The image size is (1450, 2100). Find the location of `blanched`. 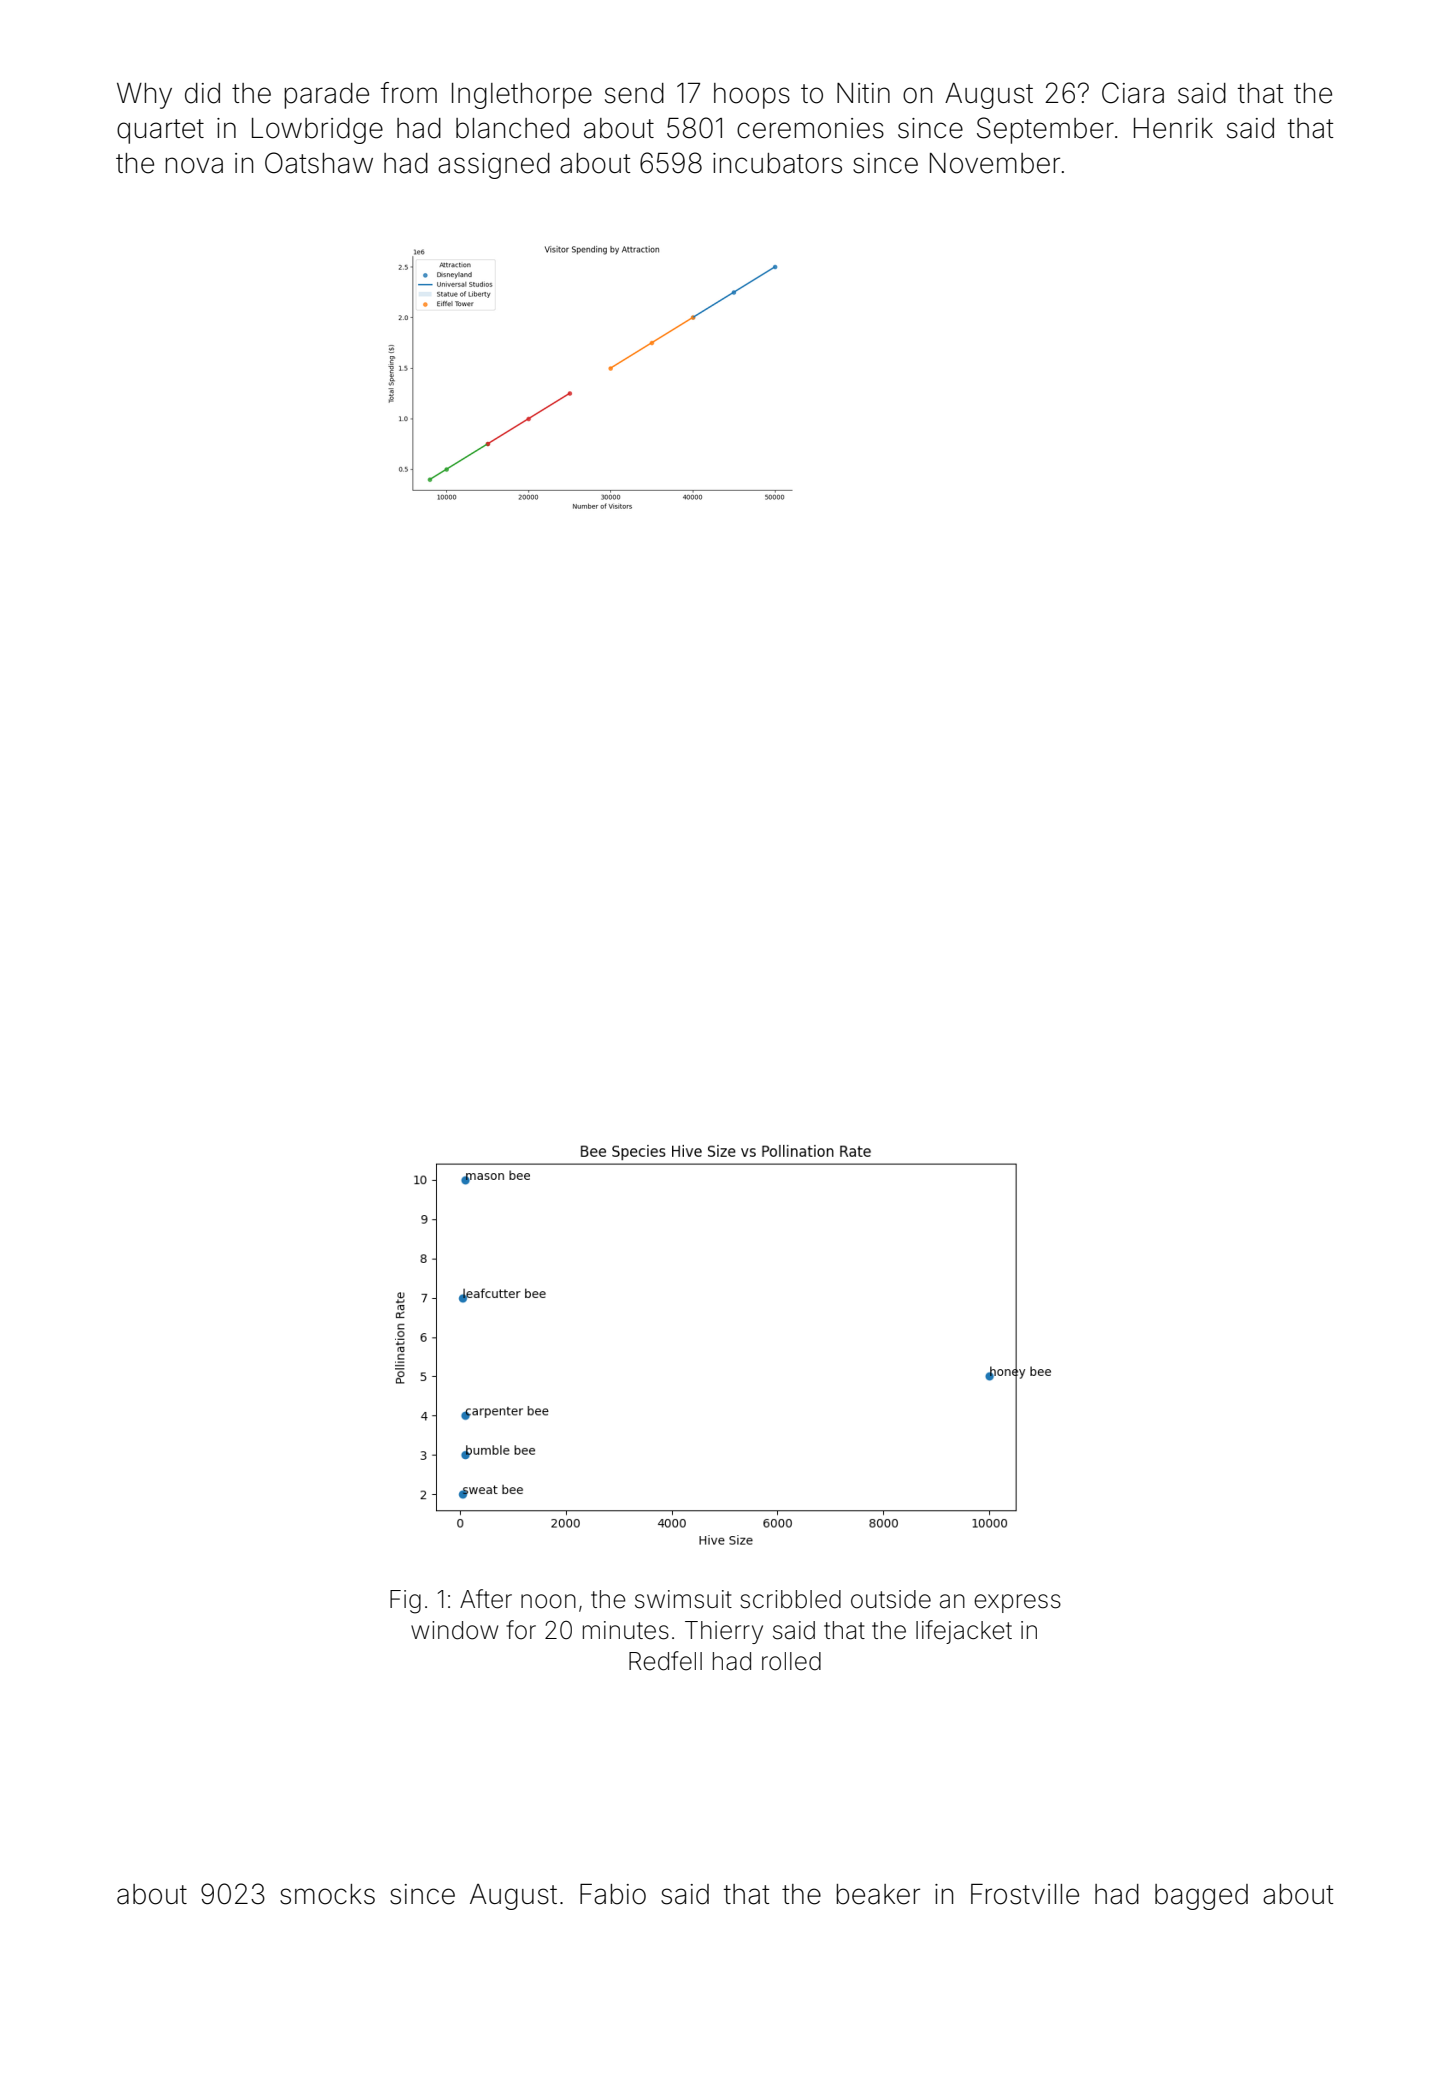

blanched is located at coordinates (512, 128).
